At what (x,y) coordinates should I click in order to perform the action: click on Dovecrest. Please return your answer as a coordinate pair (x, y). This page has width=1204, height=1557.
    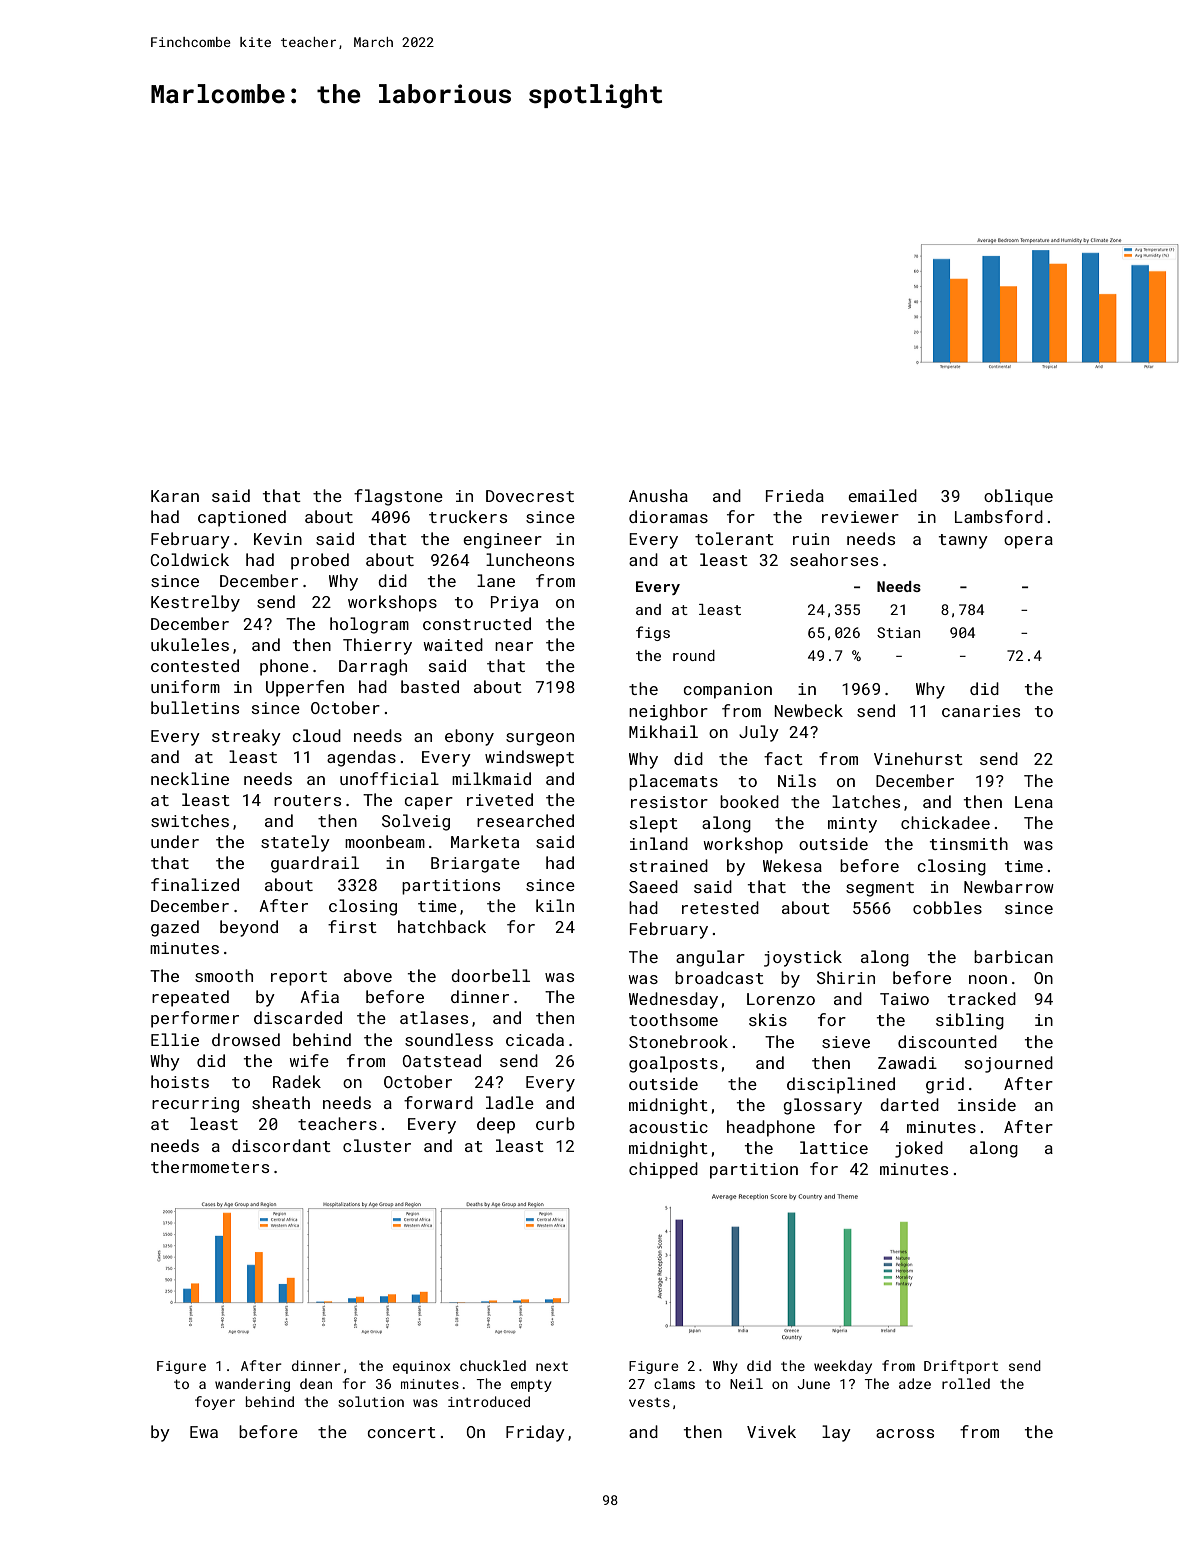
    Looking at the image, I should click on (530, 496).
